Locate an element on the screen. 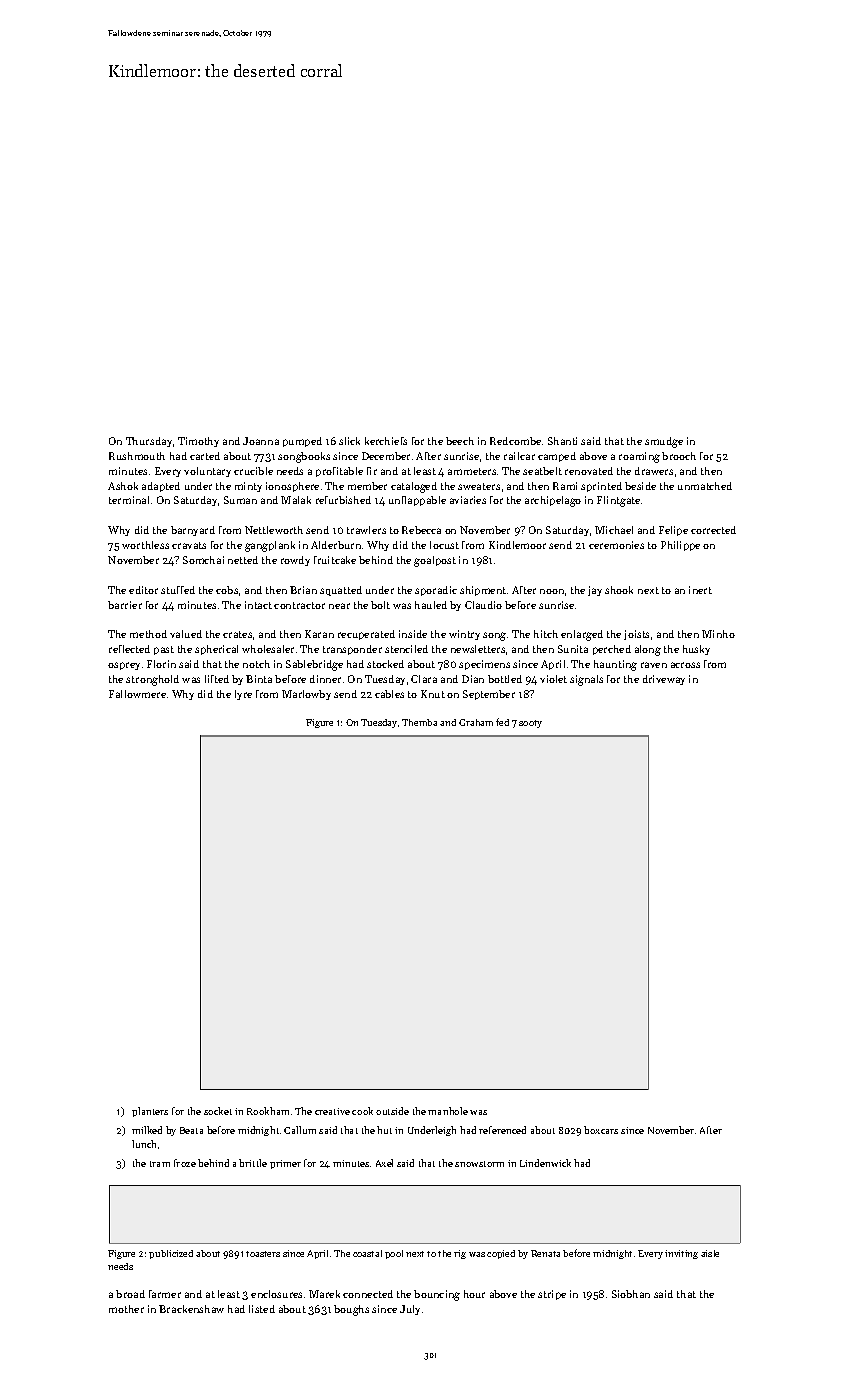  manhole is located at coordinates (448, 1111).
